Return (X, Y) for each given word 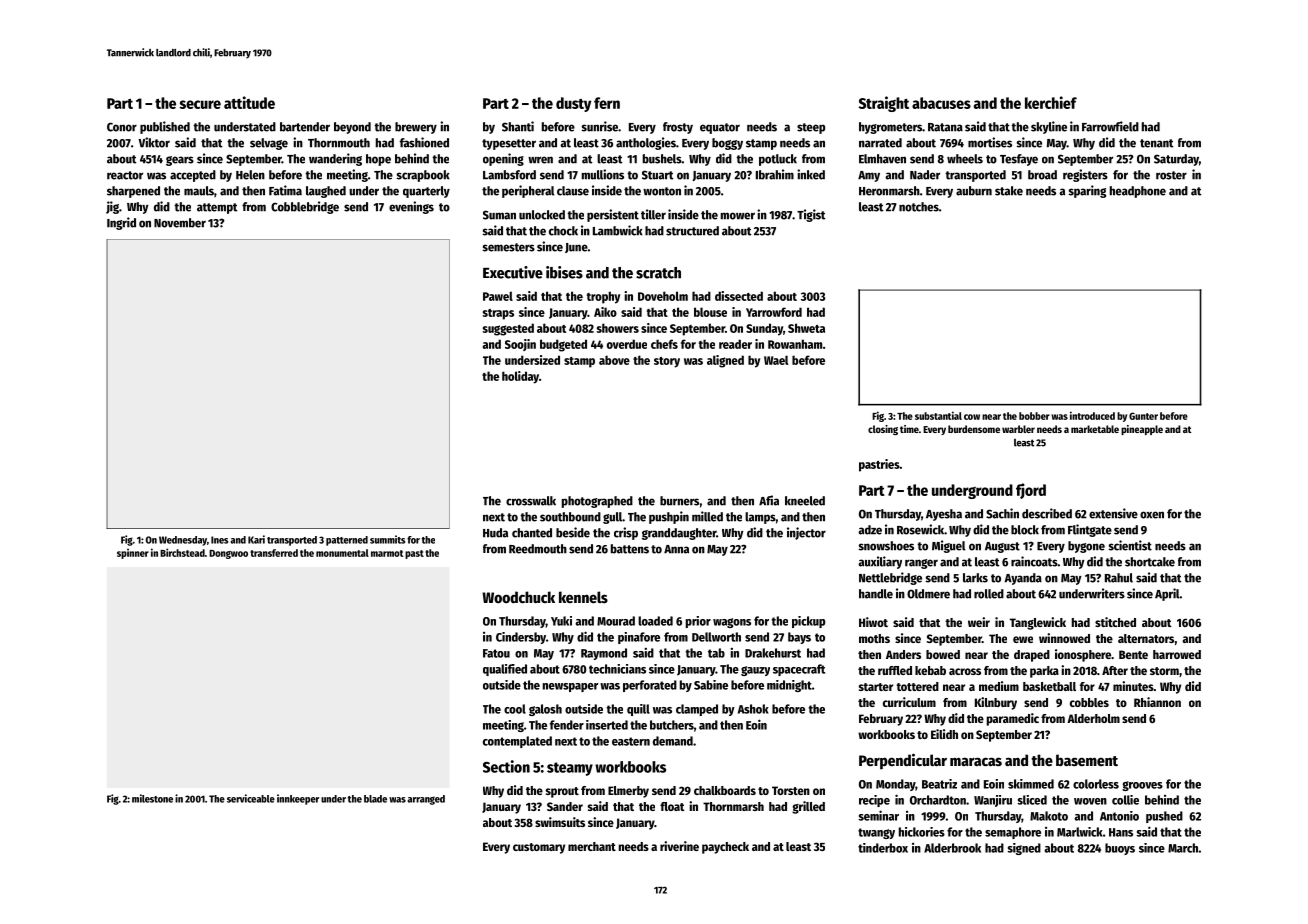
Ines (219, 540)
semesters (508, 247)
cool (515, 709)
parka (1044, 672)
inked (811, 174)
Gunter (1143, 416)
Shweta (806, 328)
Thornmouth (339, 143)
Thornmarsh (733, 806)
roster (1171, 175)
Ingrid (121, 223)
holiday (520, 377)
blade (375, 799)
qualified (505, 670)
